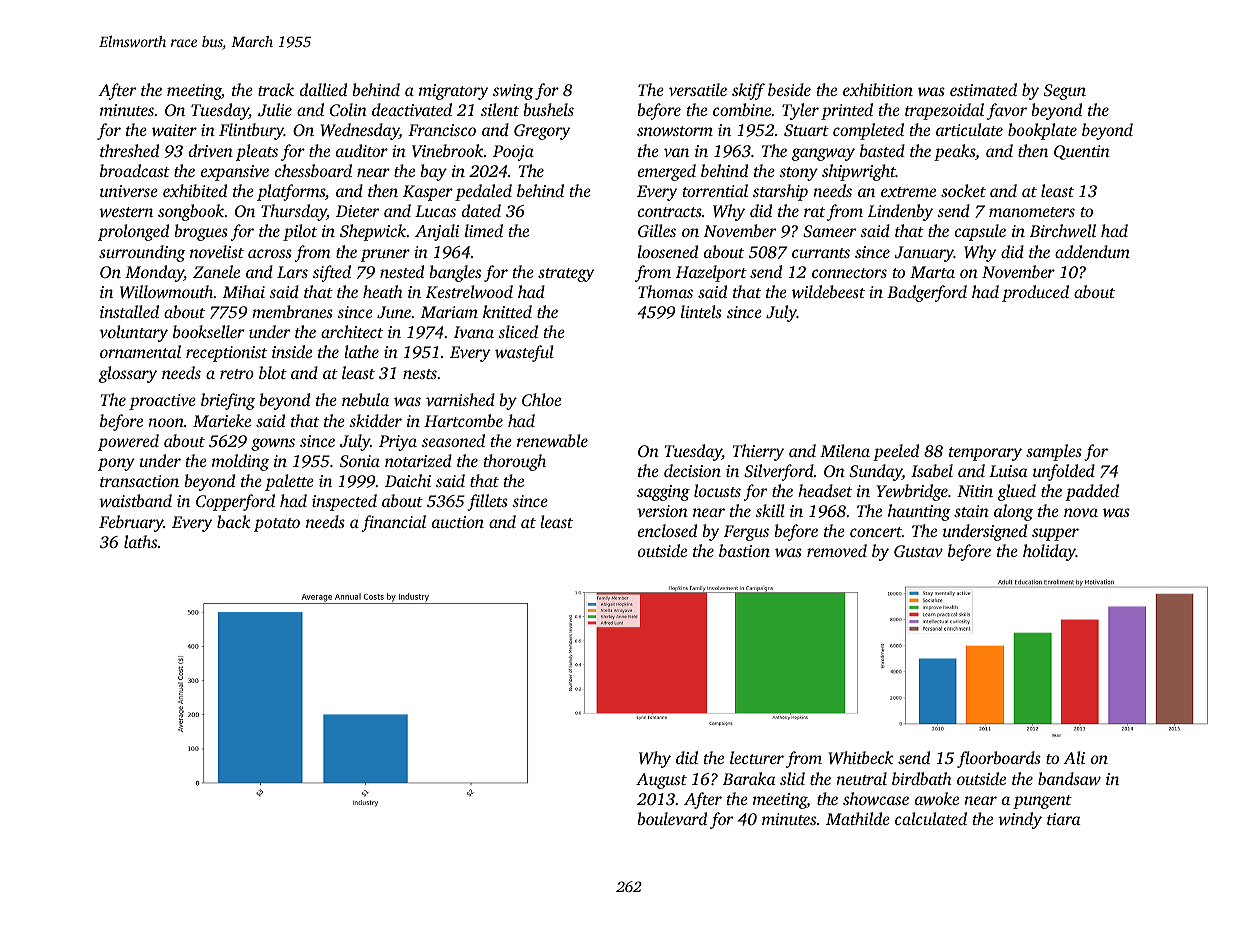  Describe the element at coordinates (142, 253) in the image. I see `surrounding` at that location.
